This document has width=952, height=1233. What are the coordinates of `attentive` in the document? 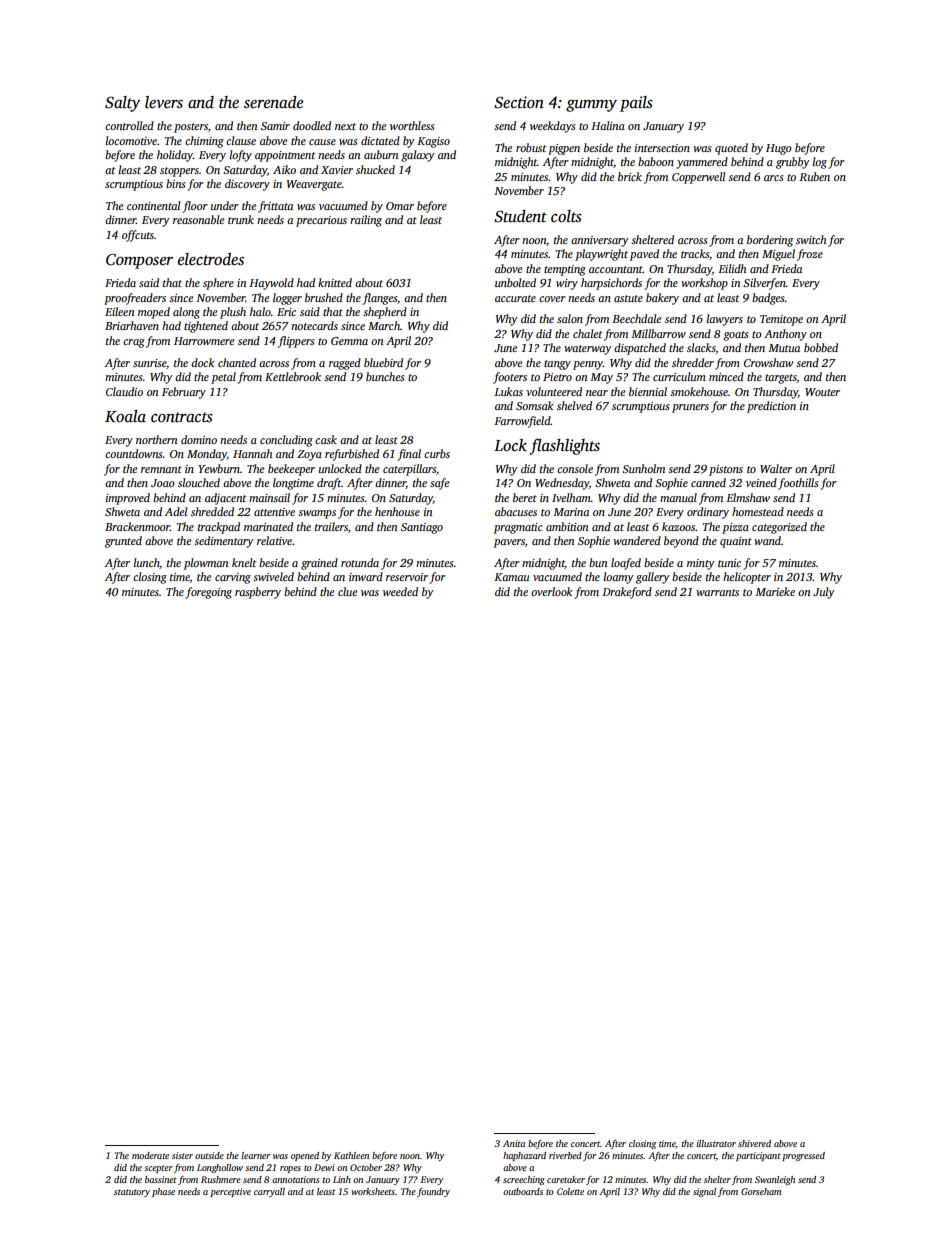 It's located at (274, 512).
